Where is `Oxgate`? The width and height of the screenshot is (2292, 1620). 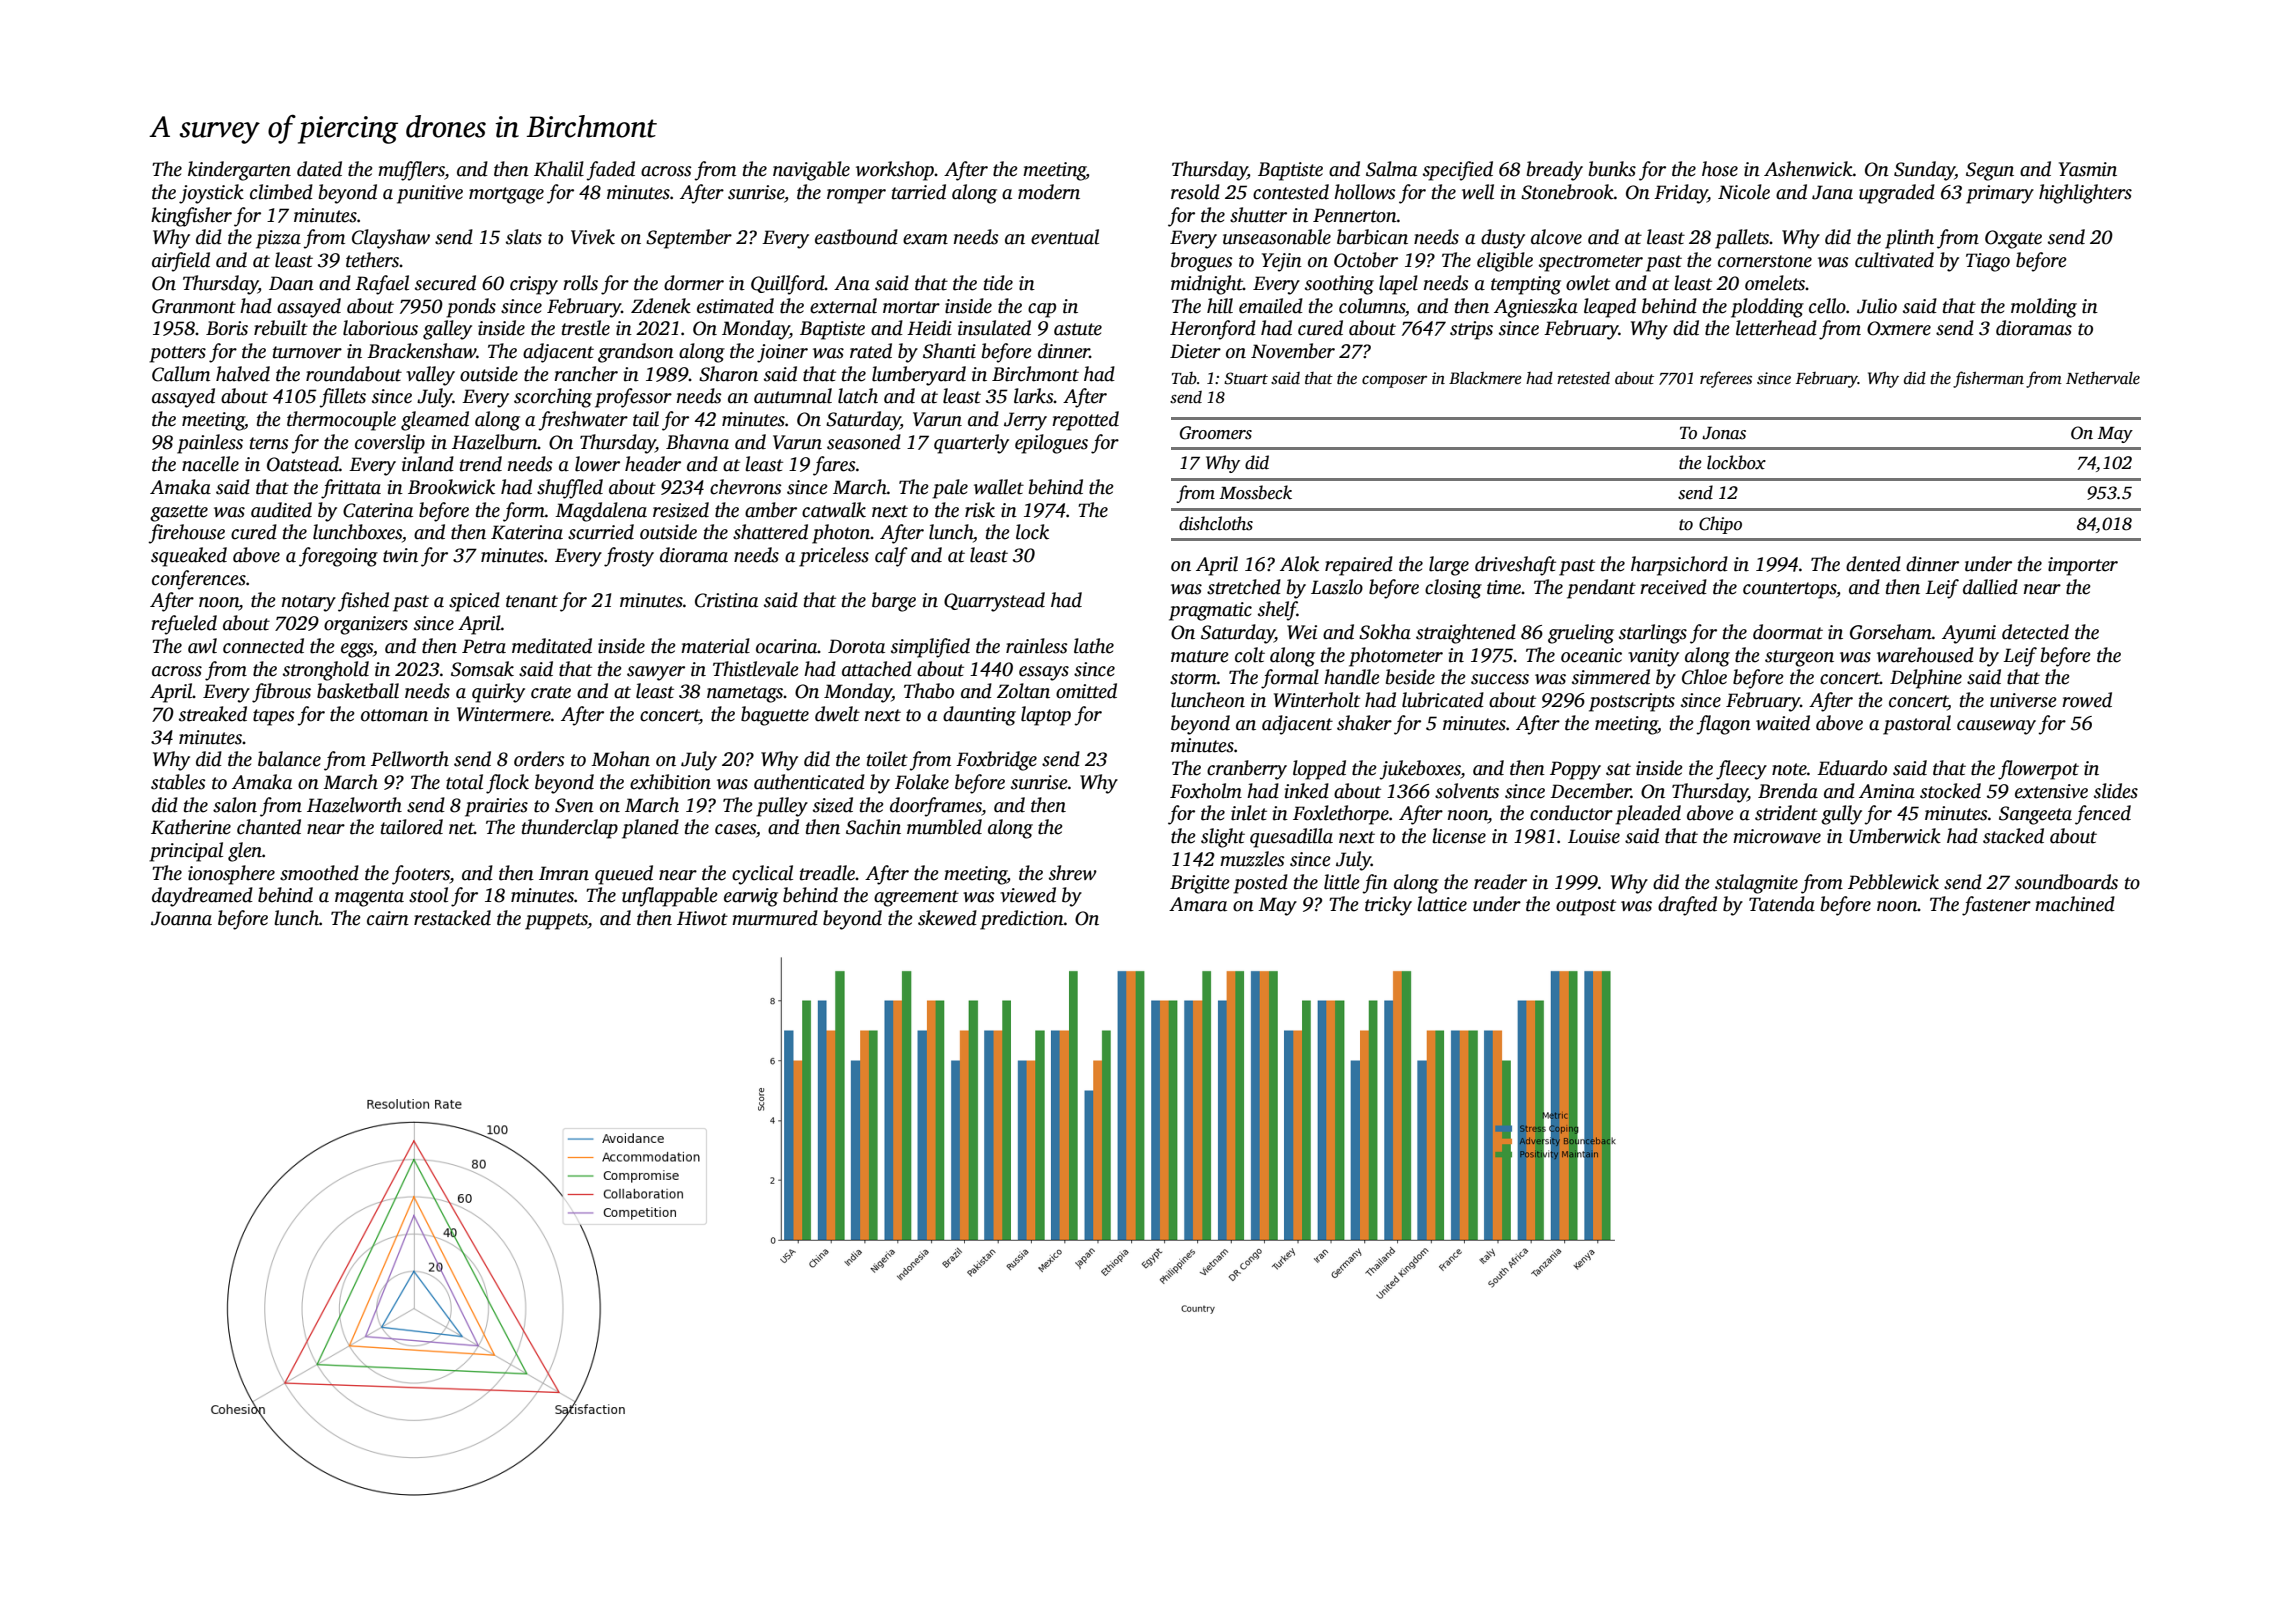 Oxgate is located at coordinates (2013, 239).
